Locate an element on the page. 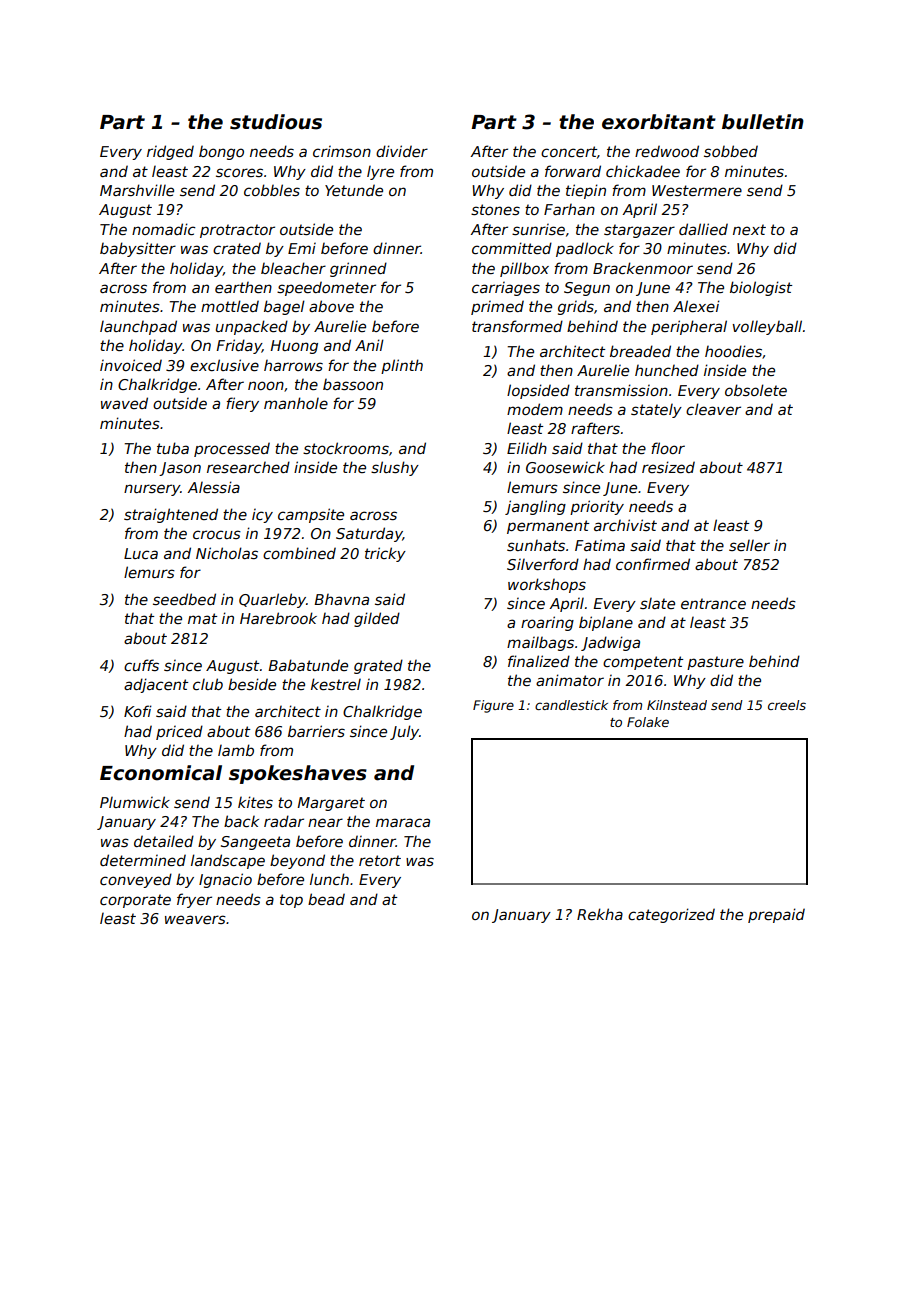  Brackenmoor is located at coordinates (643, 268).
